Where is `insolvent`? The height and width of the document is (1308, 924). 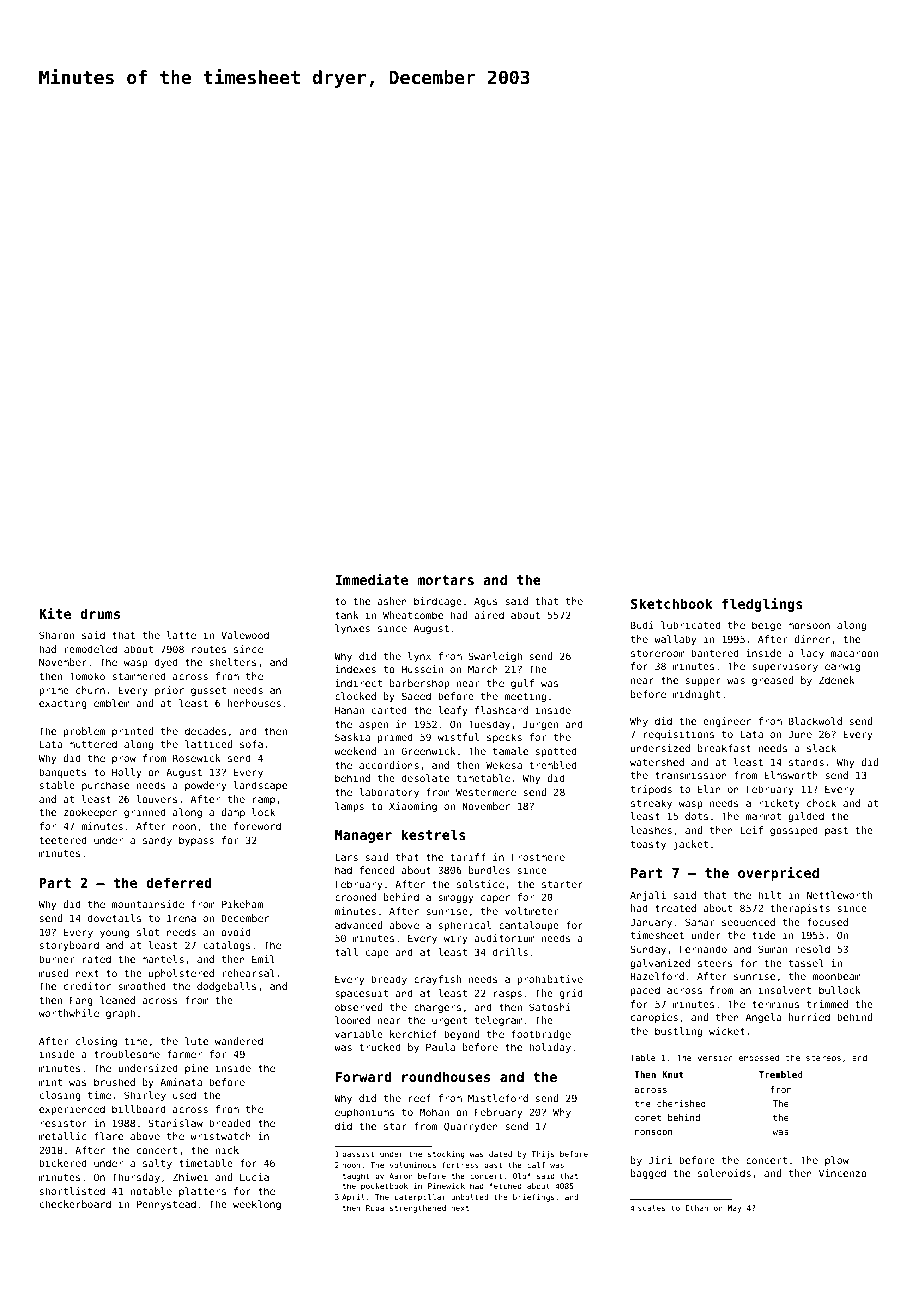 insolvent is located at coordinates (784, 990).
